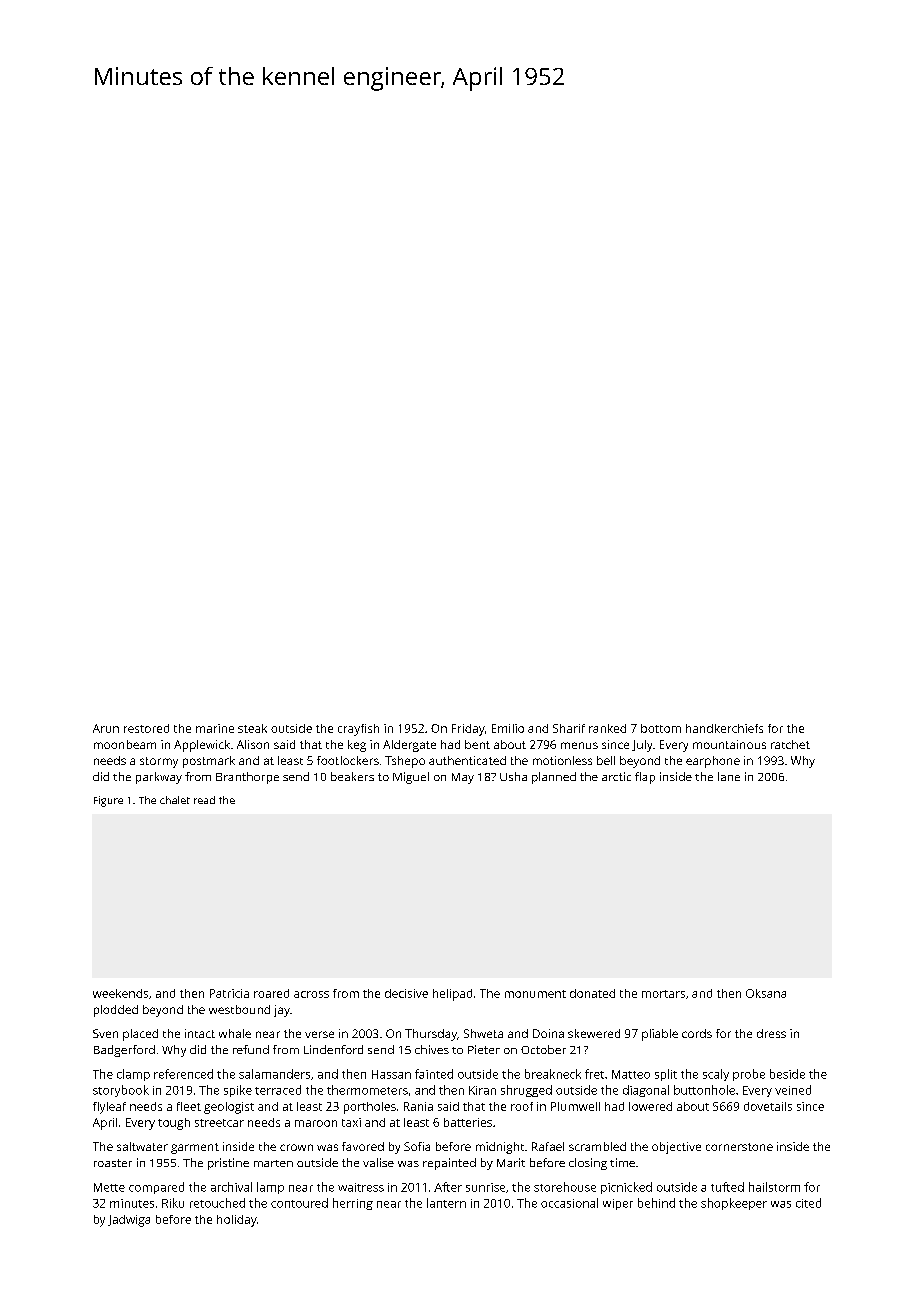 Image resolution: width=924 pixels, height=1308 pixels. I want to click on flap, so click(645, 778).
